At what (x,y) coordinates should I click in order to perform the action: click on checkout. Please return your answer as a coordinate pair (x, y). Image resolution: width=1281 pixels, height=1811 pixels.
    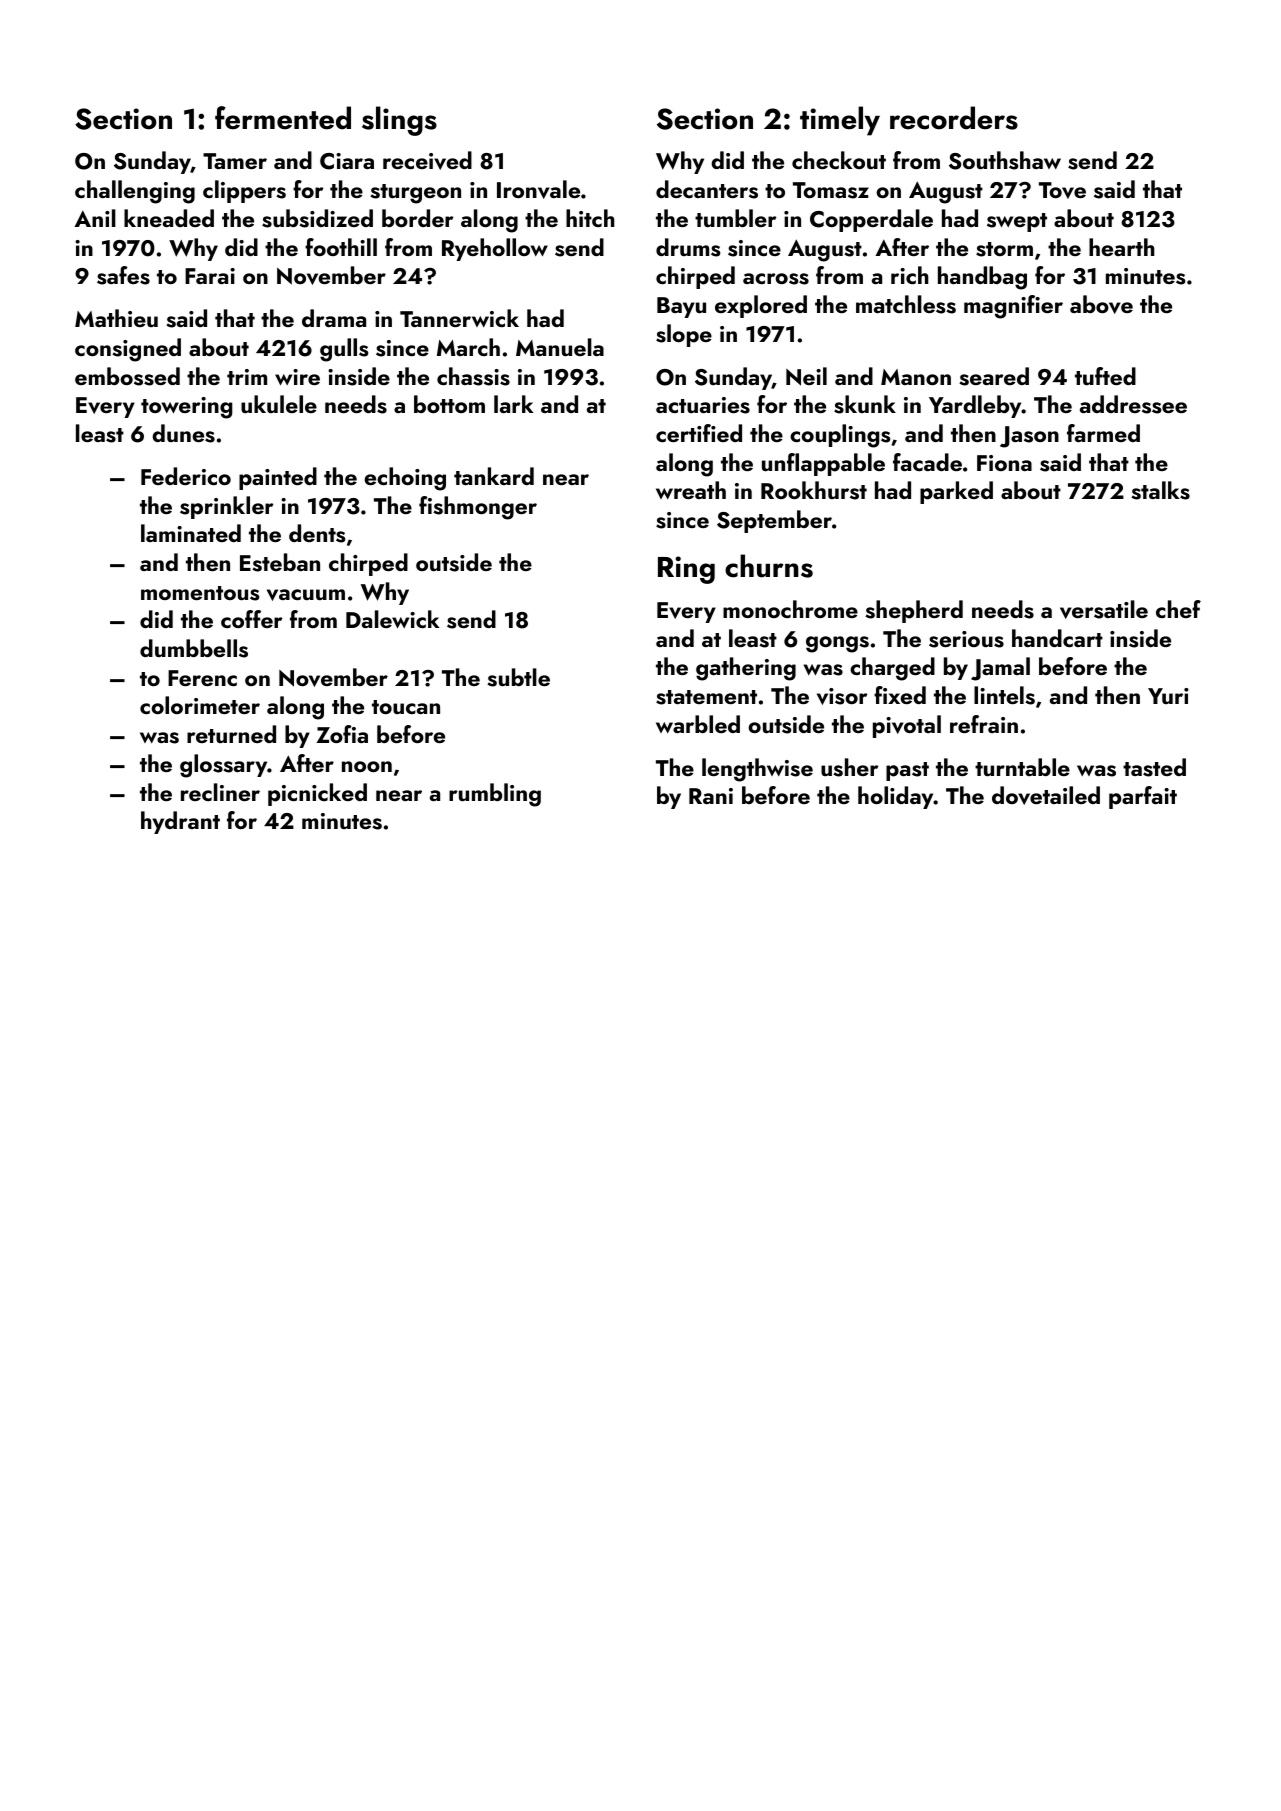
    Looking at the image, I should click on (839, 160).
